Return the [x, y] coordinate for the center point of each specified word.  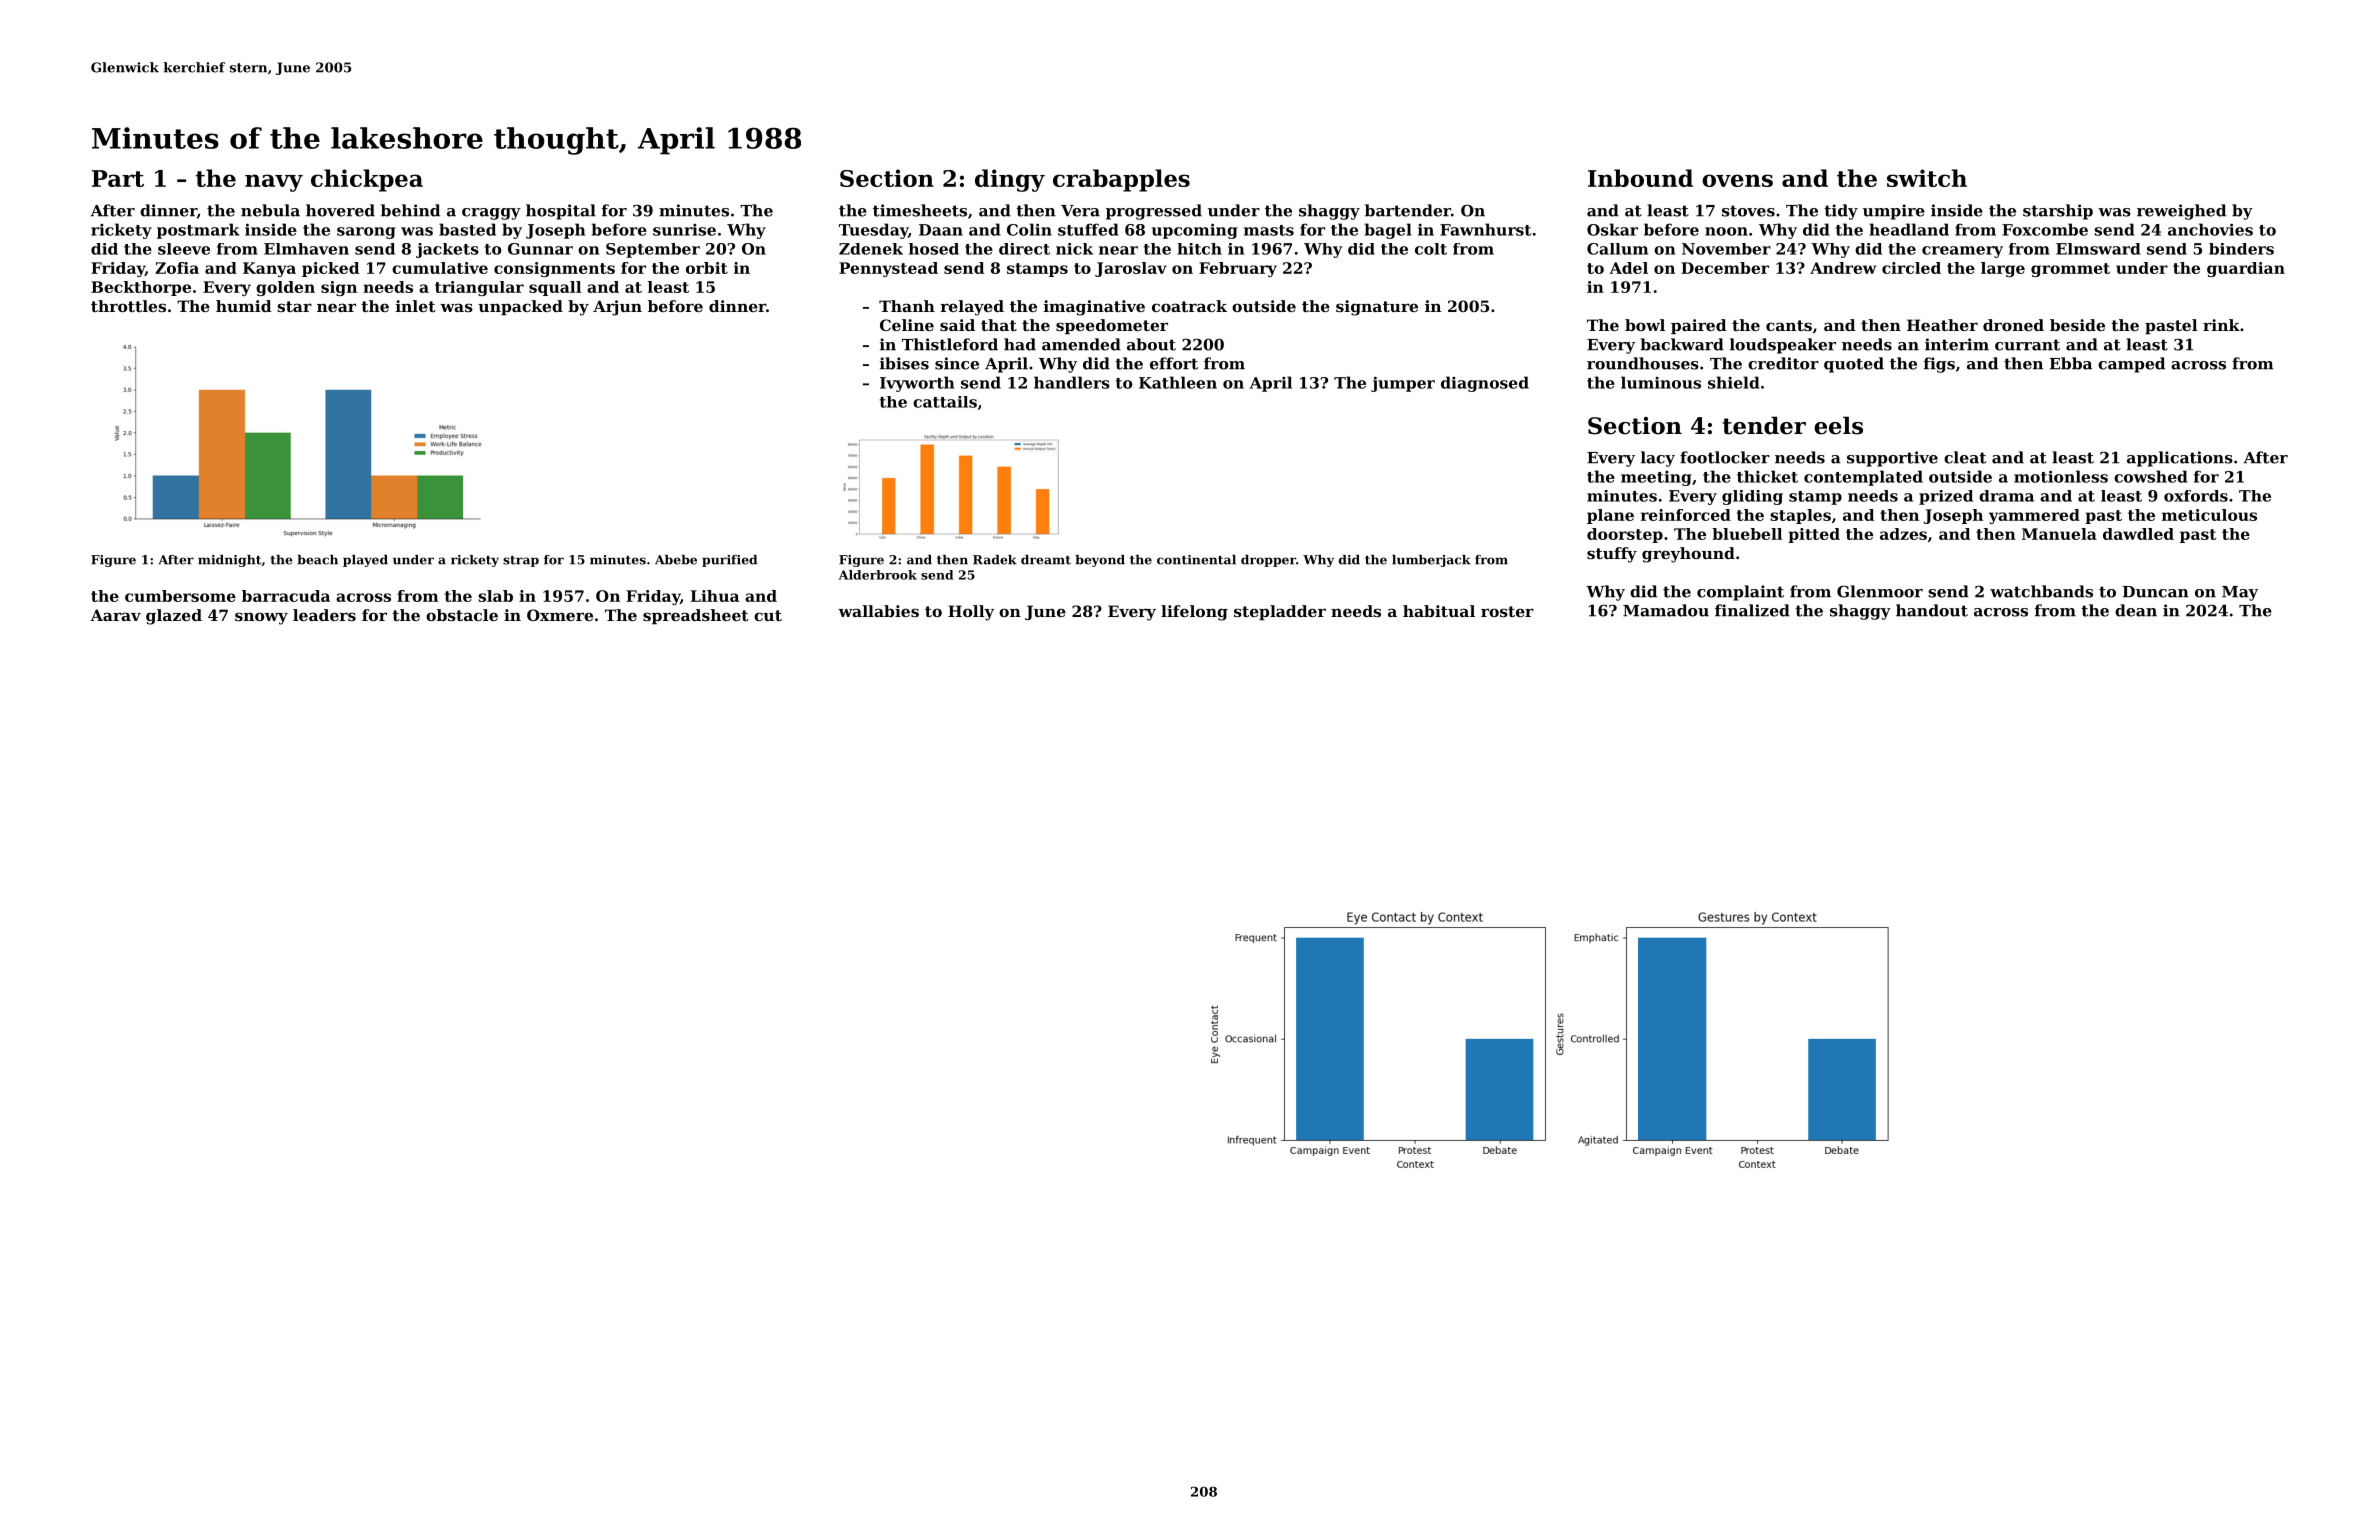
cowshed [2151, 476]
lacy [1658, 459]
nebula [270, 210]
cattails [945, 402]
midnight [229, 561]
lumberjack [1431, 561]
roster [1507, 611]
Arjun [617, 308]
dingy [1010, 180]
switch [1927, 178]
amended [1081, 344]
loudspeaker [1783, 346]
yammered [2034, 516]
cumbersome [180, 596]
